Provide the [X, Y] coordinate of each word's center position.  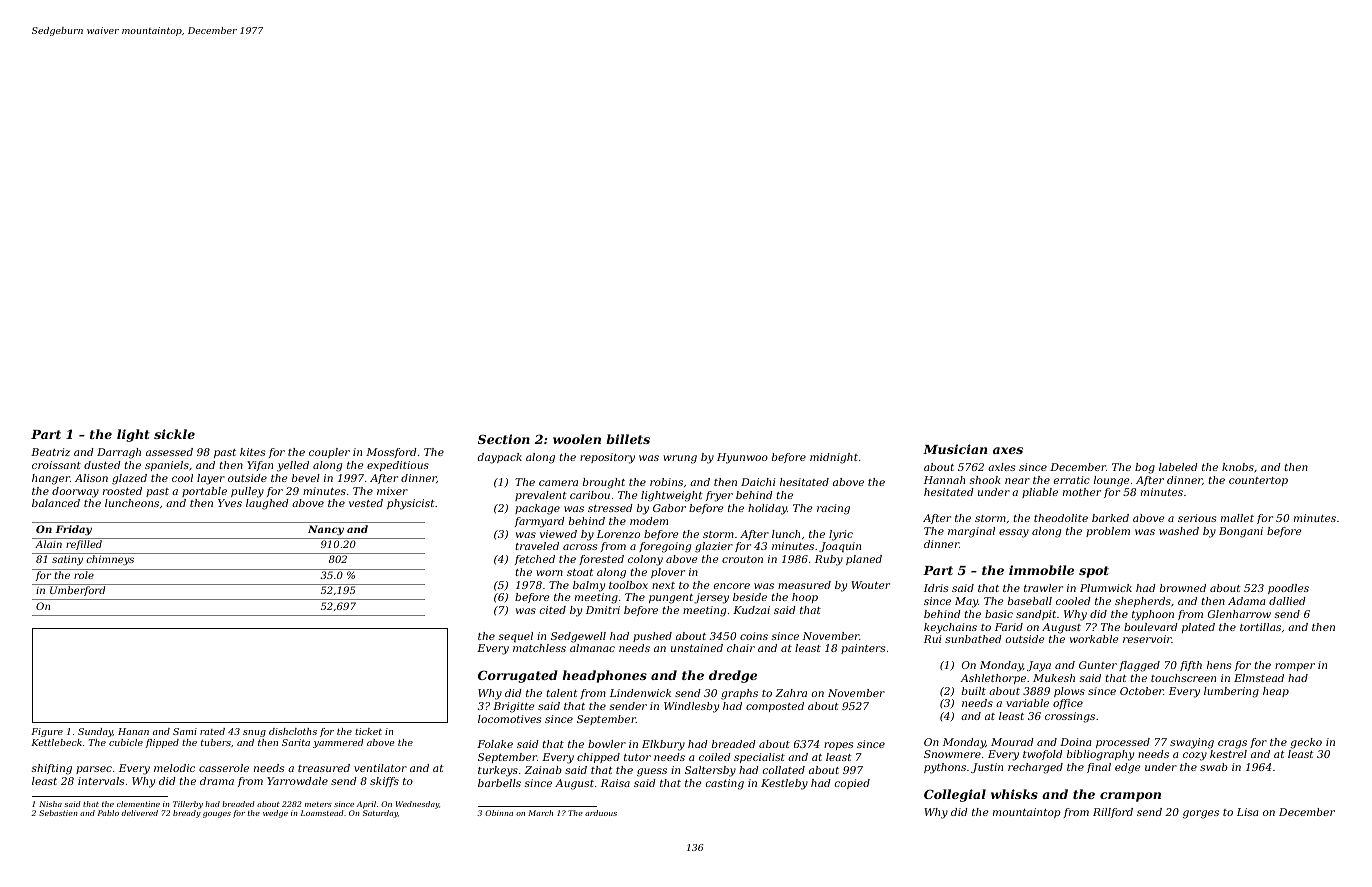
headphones [605, 676]
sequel [516, 637]
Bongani [1241, 532]
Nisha [50, 804]
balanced [56, 503]
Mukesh [1054, 678]
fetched [535, 560]
